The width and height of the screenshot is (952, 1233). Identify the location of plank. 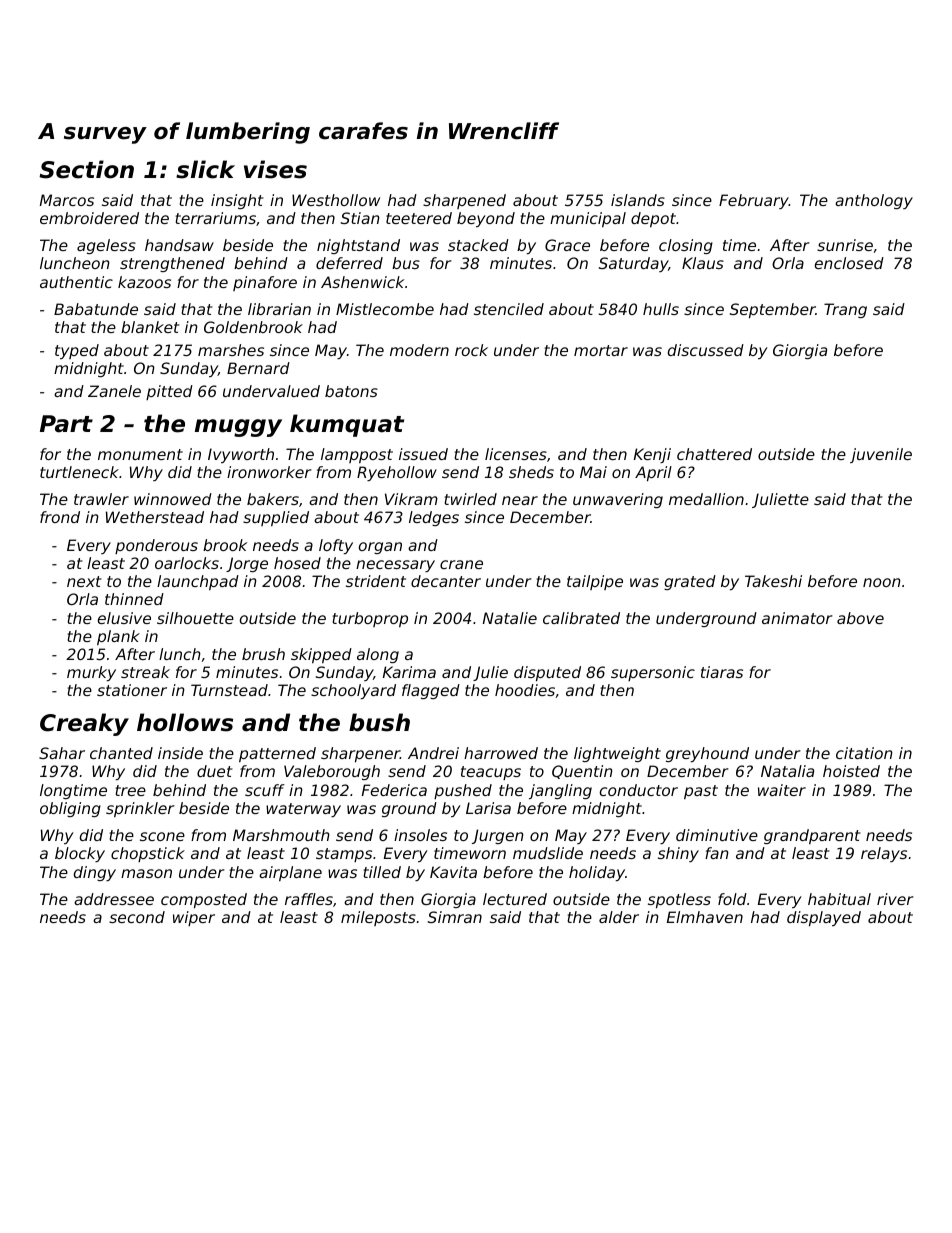
(118, 637).
